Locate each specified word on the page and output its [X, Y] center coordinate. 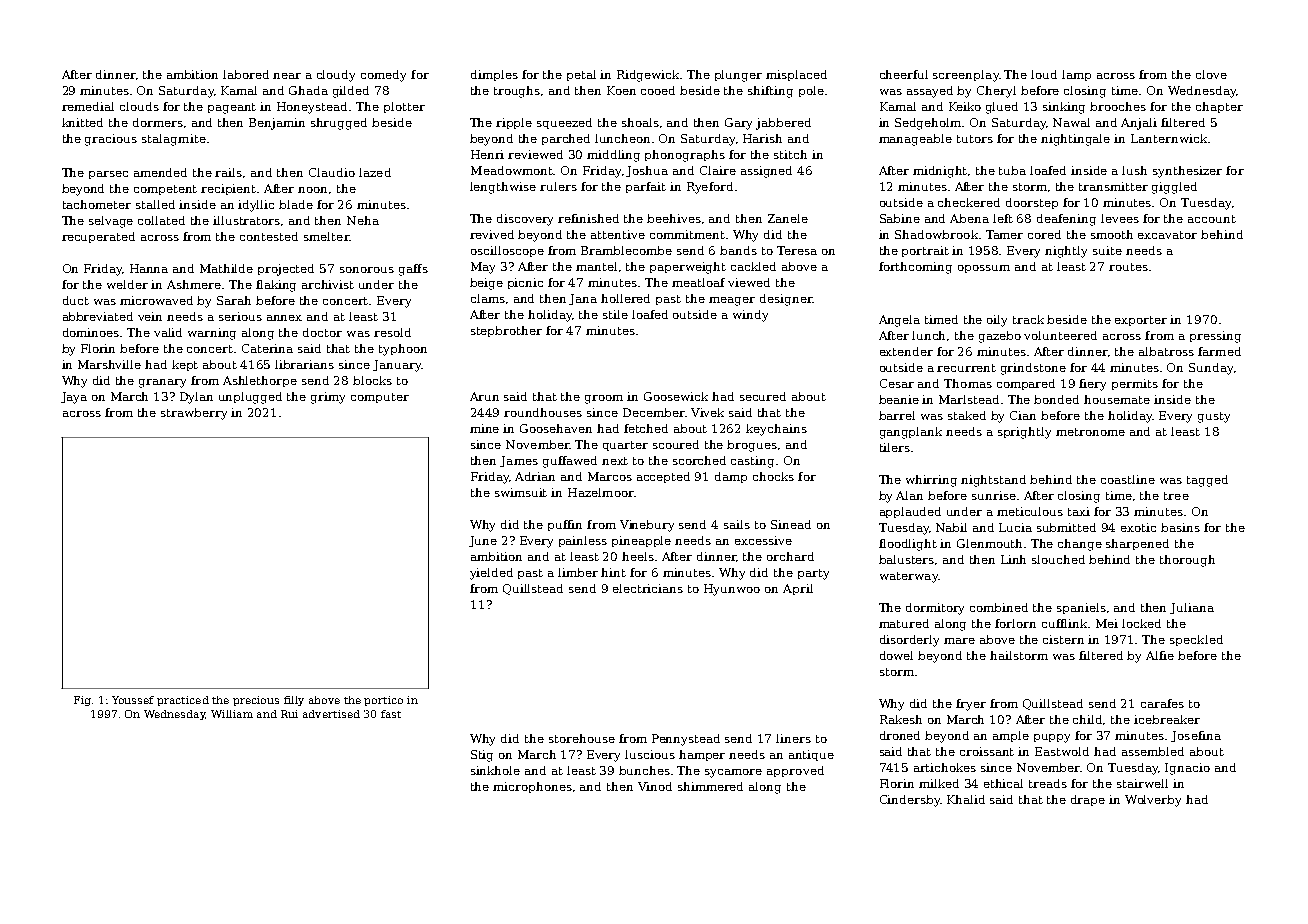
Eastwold [1062, 751]
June [483, 541]
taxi [1079, 511]
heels [638, 556]
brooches [1118, 106]
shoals [640, 122]
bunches [644, 770]
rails [228, 172]
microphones [532, 787]
